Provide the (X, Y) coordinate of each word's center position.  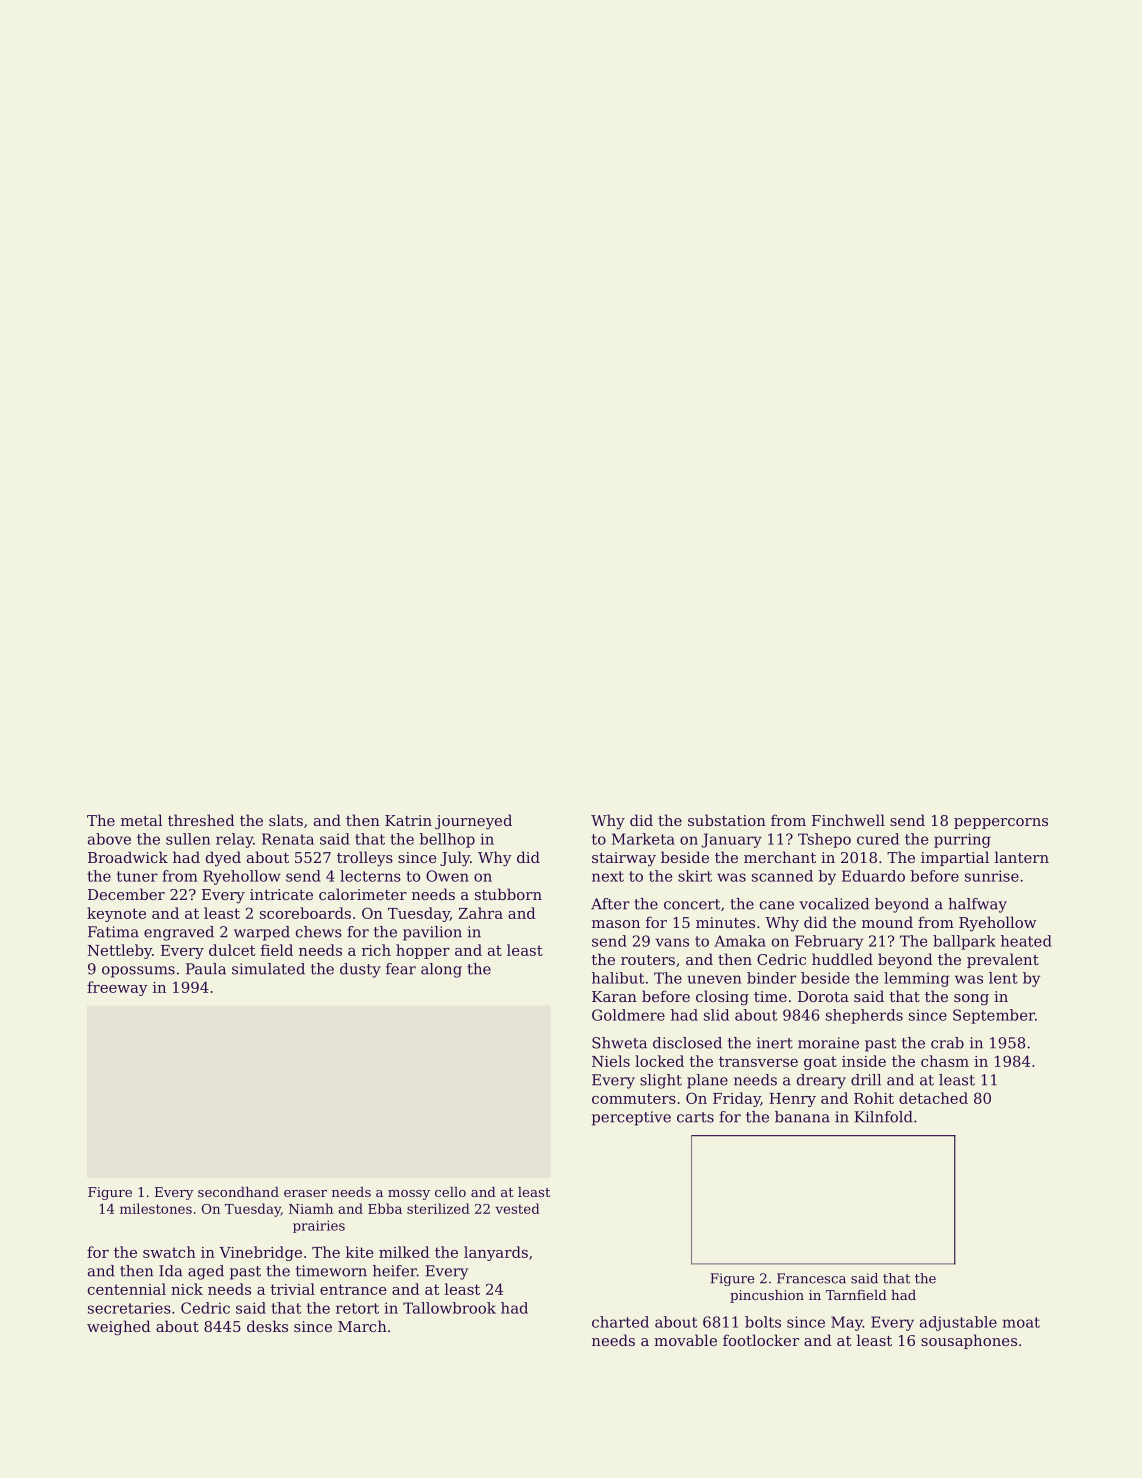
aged (206, 1272)
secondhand (238, 1192)
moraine (828, 1043)
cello (450, 1192)
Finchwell (848, 820)
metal (142, 820)
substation (727, 820)
